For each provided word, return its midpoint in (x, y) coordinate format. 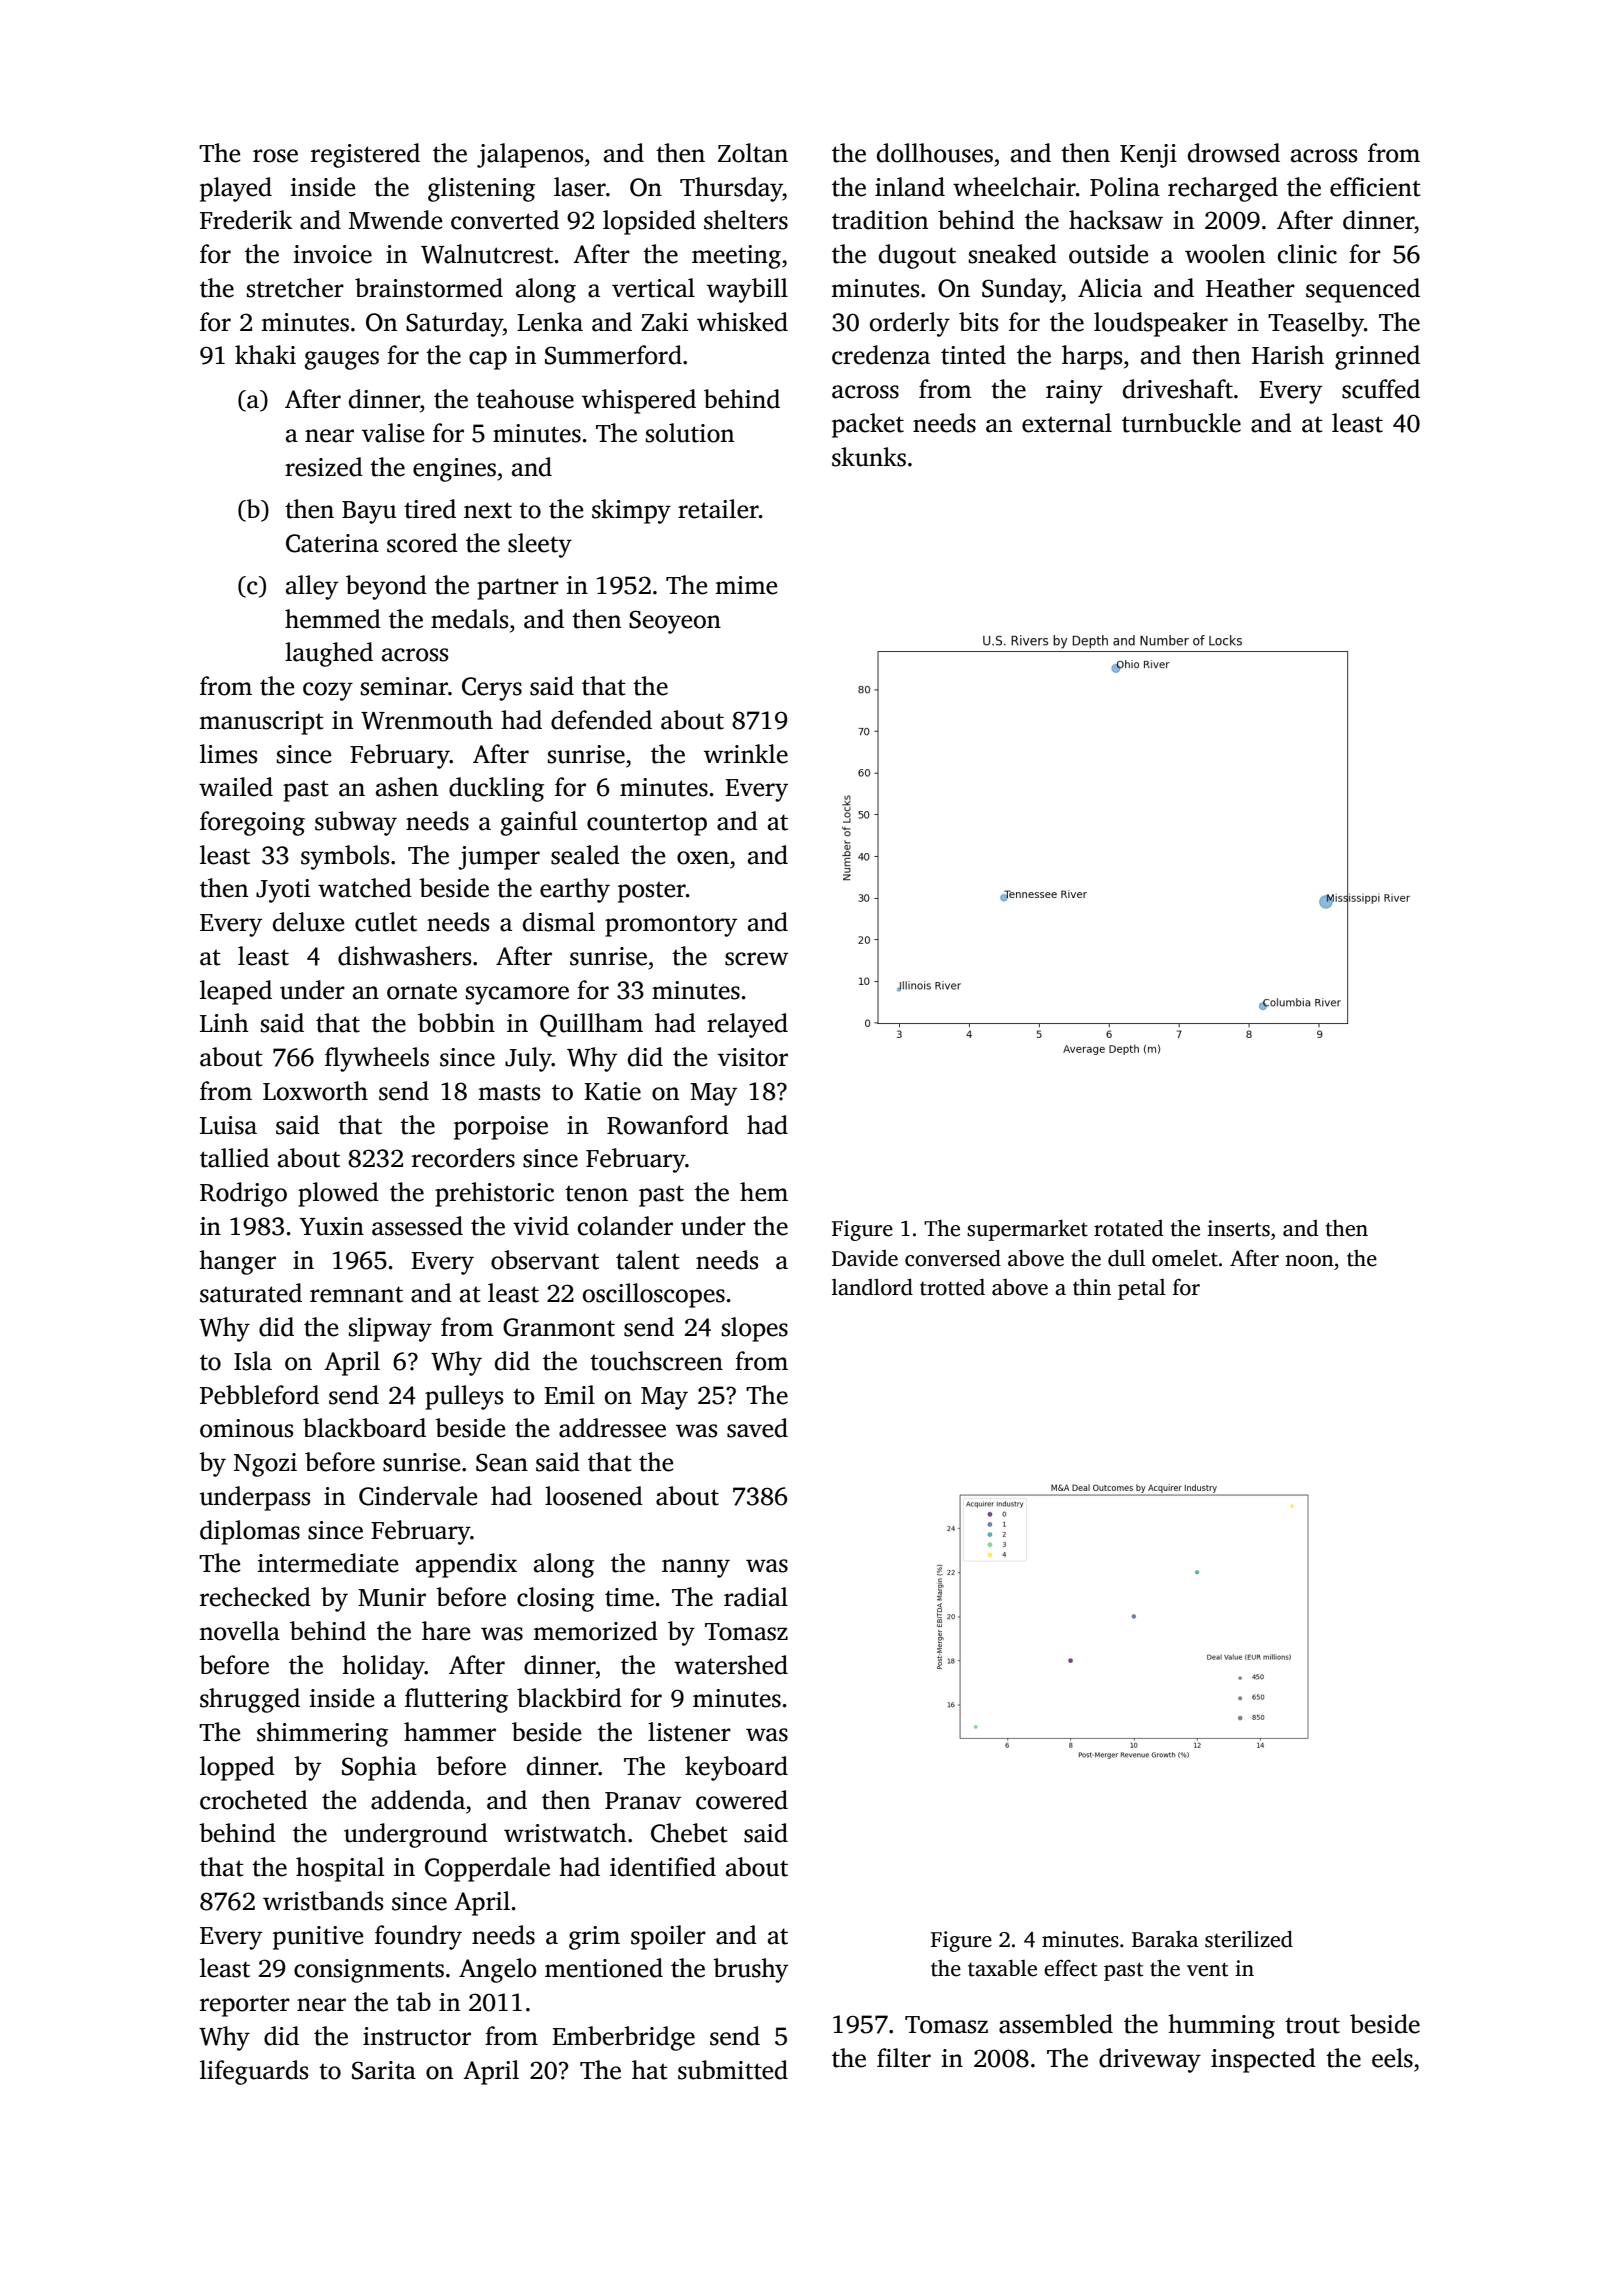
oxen (703, 858)
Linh (224, 1022)
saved (757, 1428)
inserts (1238, 1228)
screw (756, 959)
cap (488, 360)
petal (1142, 1289)
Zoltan (753, 153)
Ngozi (265, 1465)
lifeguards (254, 2072)
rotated (1128, 1228)
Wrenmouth (427, 720)
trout (1312, 2025)
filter (904, 2058)
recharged (1223, 189)
